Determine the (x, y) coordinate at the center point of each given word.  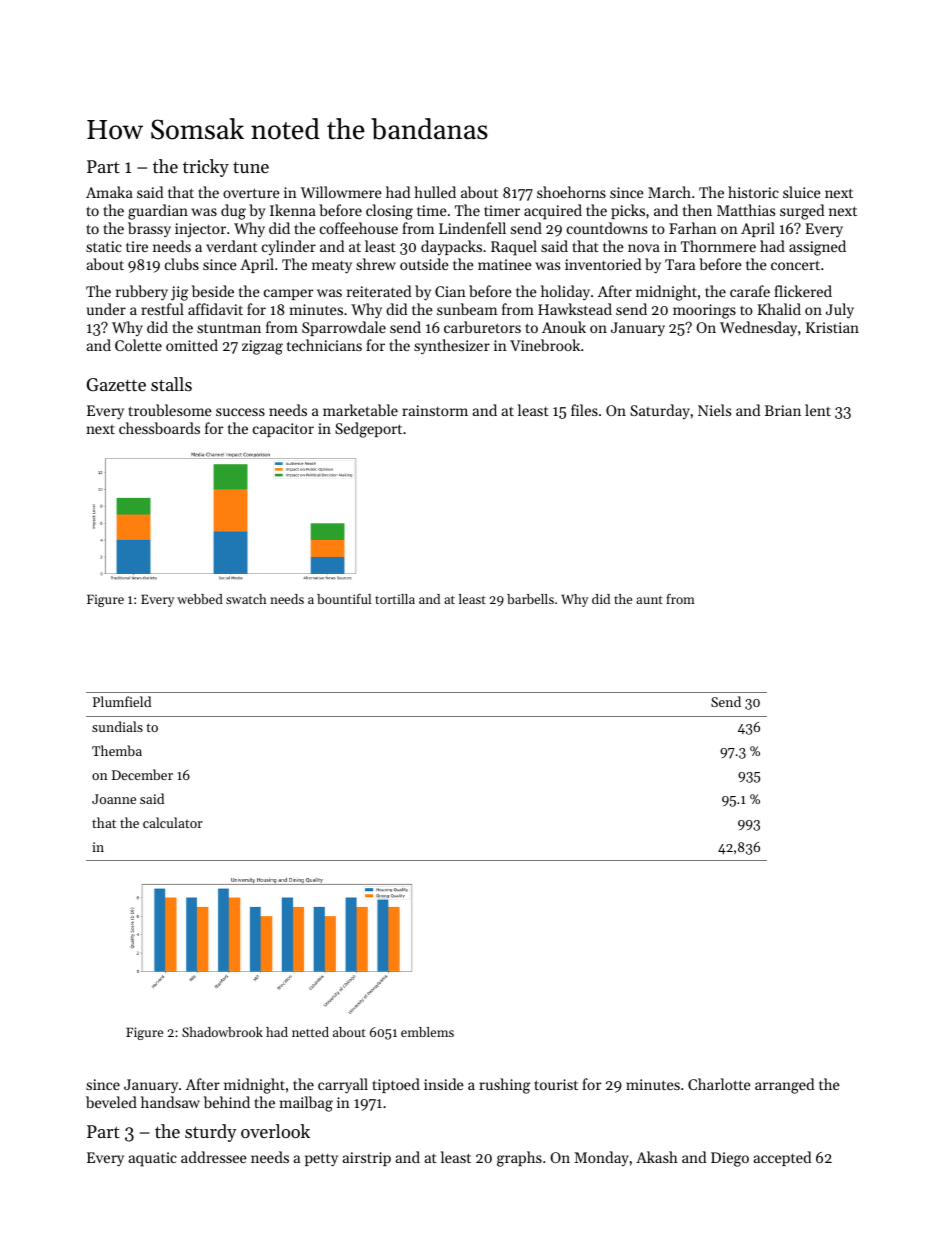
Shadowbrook (222, 1032)
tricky (206, 168)
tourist (556, 1084)
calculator (173, 822)
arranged (784, 1086)
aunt (649, 600)
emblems (427, 1032)
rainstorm (435, 410)
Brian (783, 410)
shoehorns (571, 192)
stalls (171, 384)
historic (753, 192)
